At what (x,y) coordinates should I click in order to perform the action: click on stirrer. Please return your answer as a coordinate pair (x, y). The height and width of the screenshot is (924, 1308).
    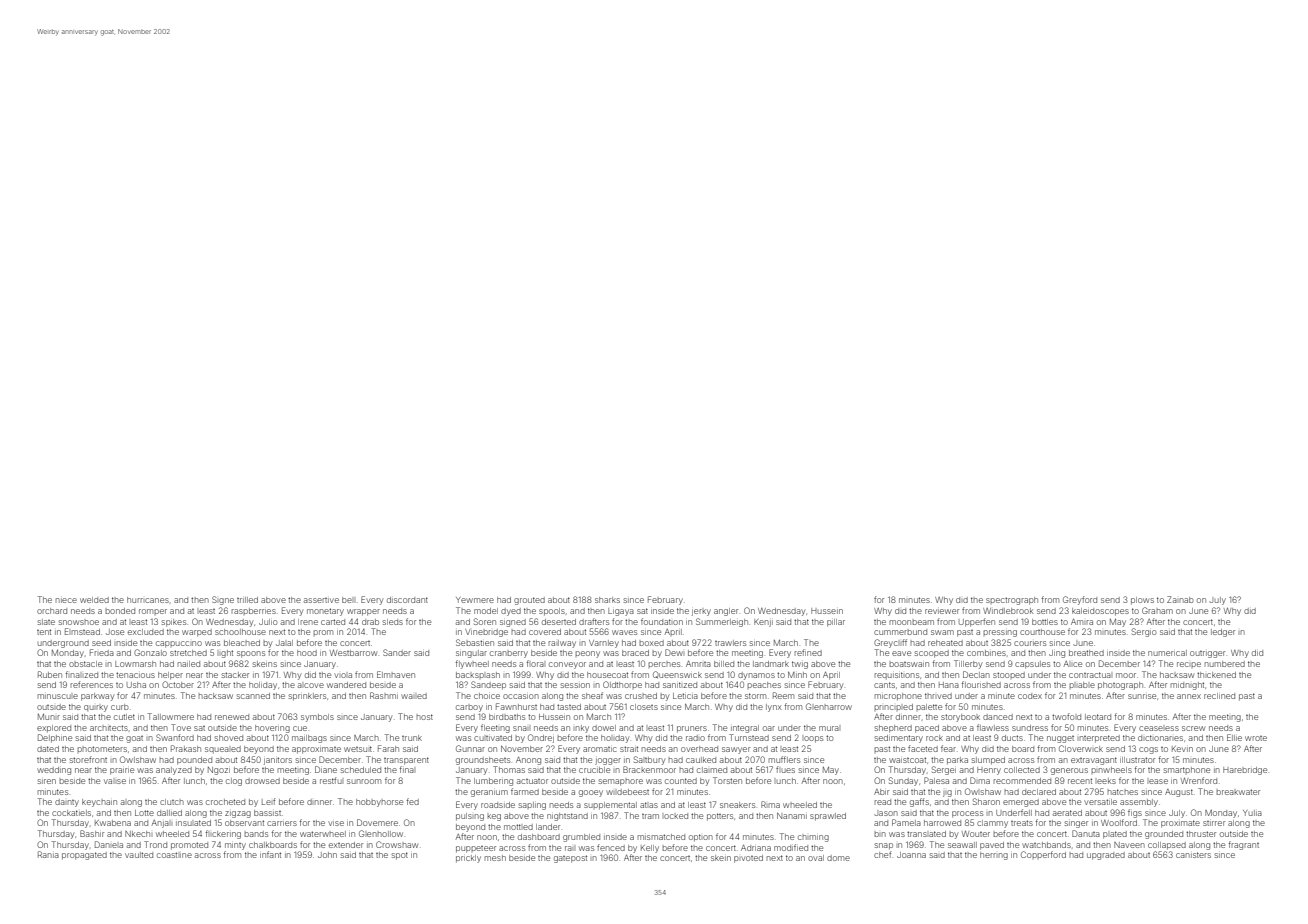
    Looking at the image, I should click on (1214, 823).
